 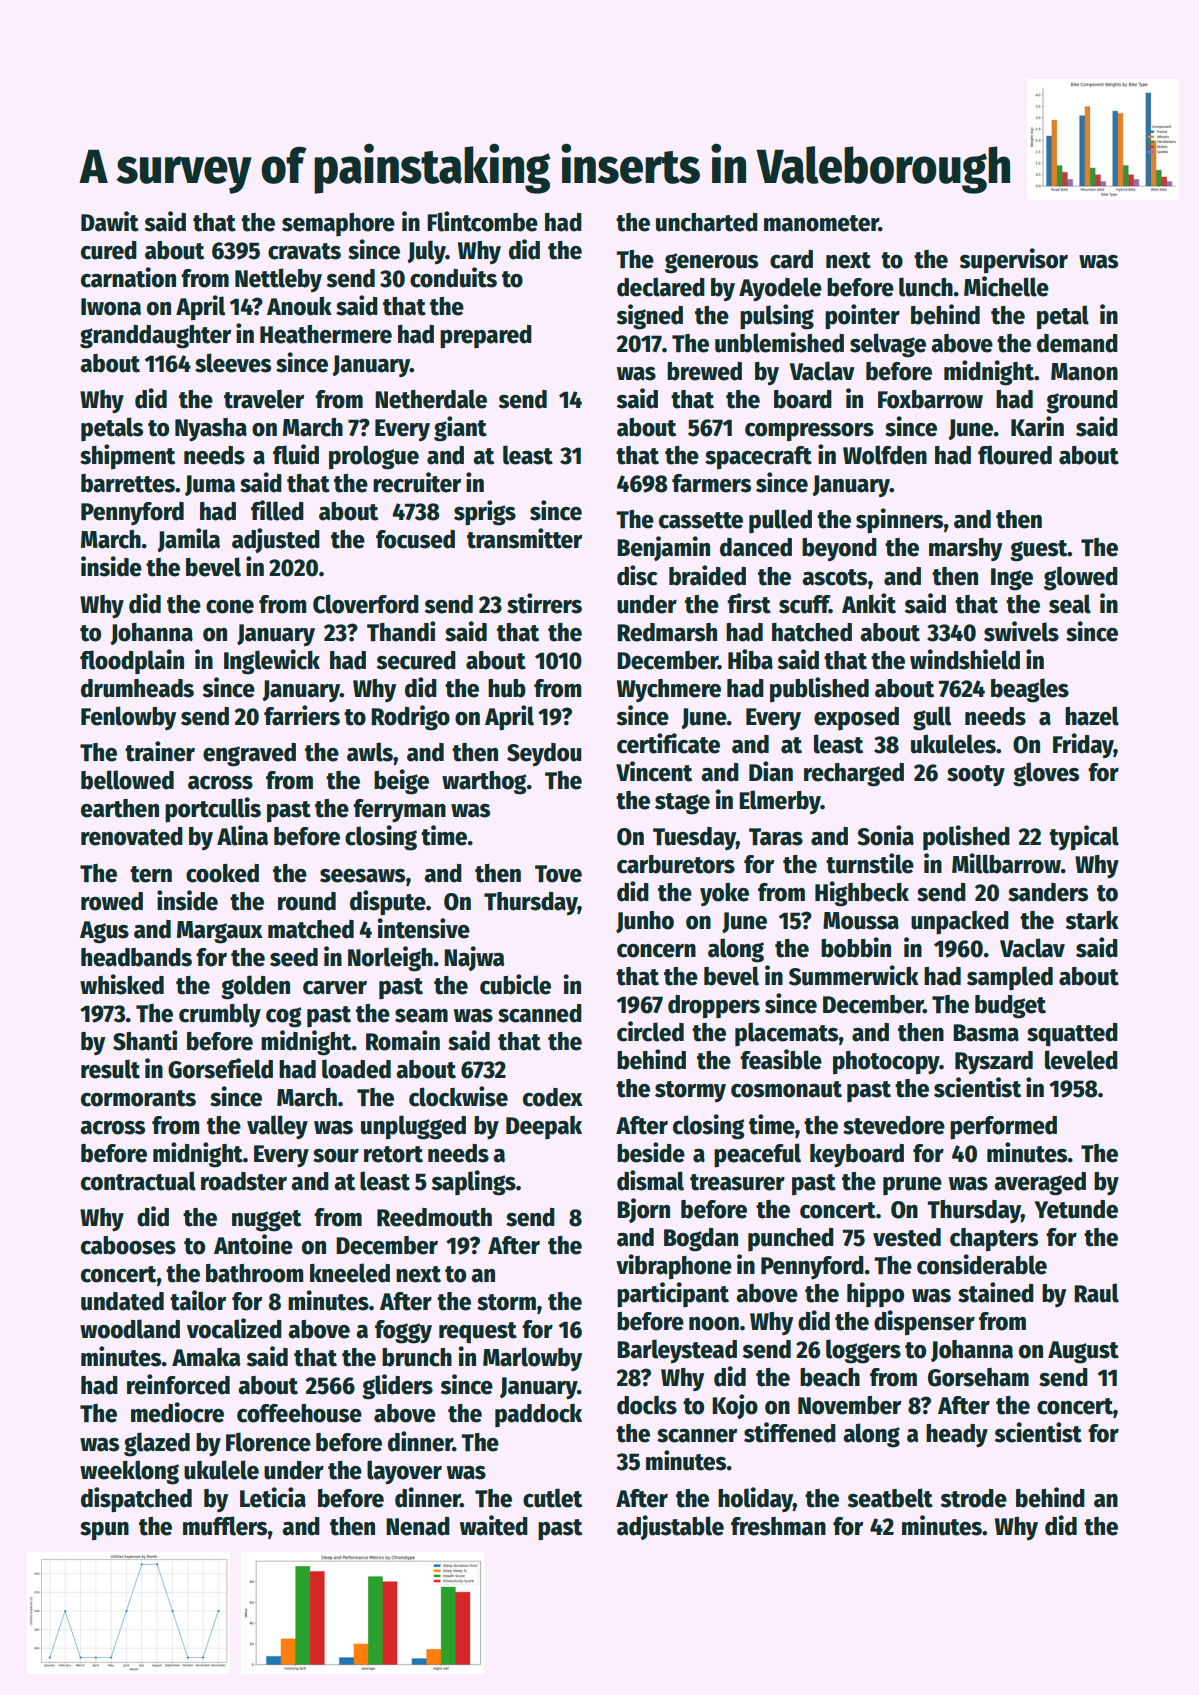 I want to click on Vincent, so click(x=654, y=771).
